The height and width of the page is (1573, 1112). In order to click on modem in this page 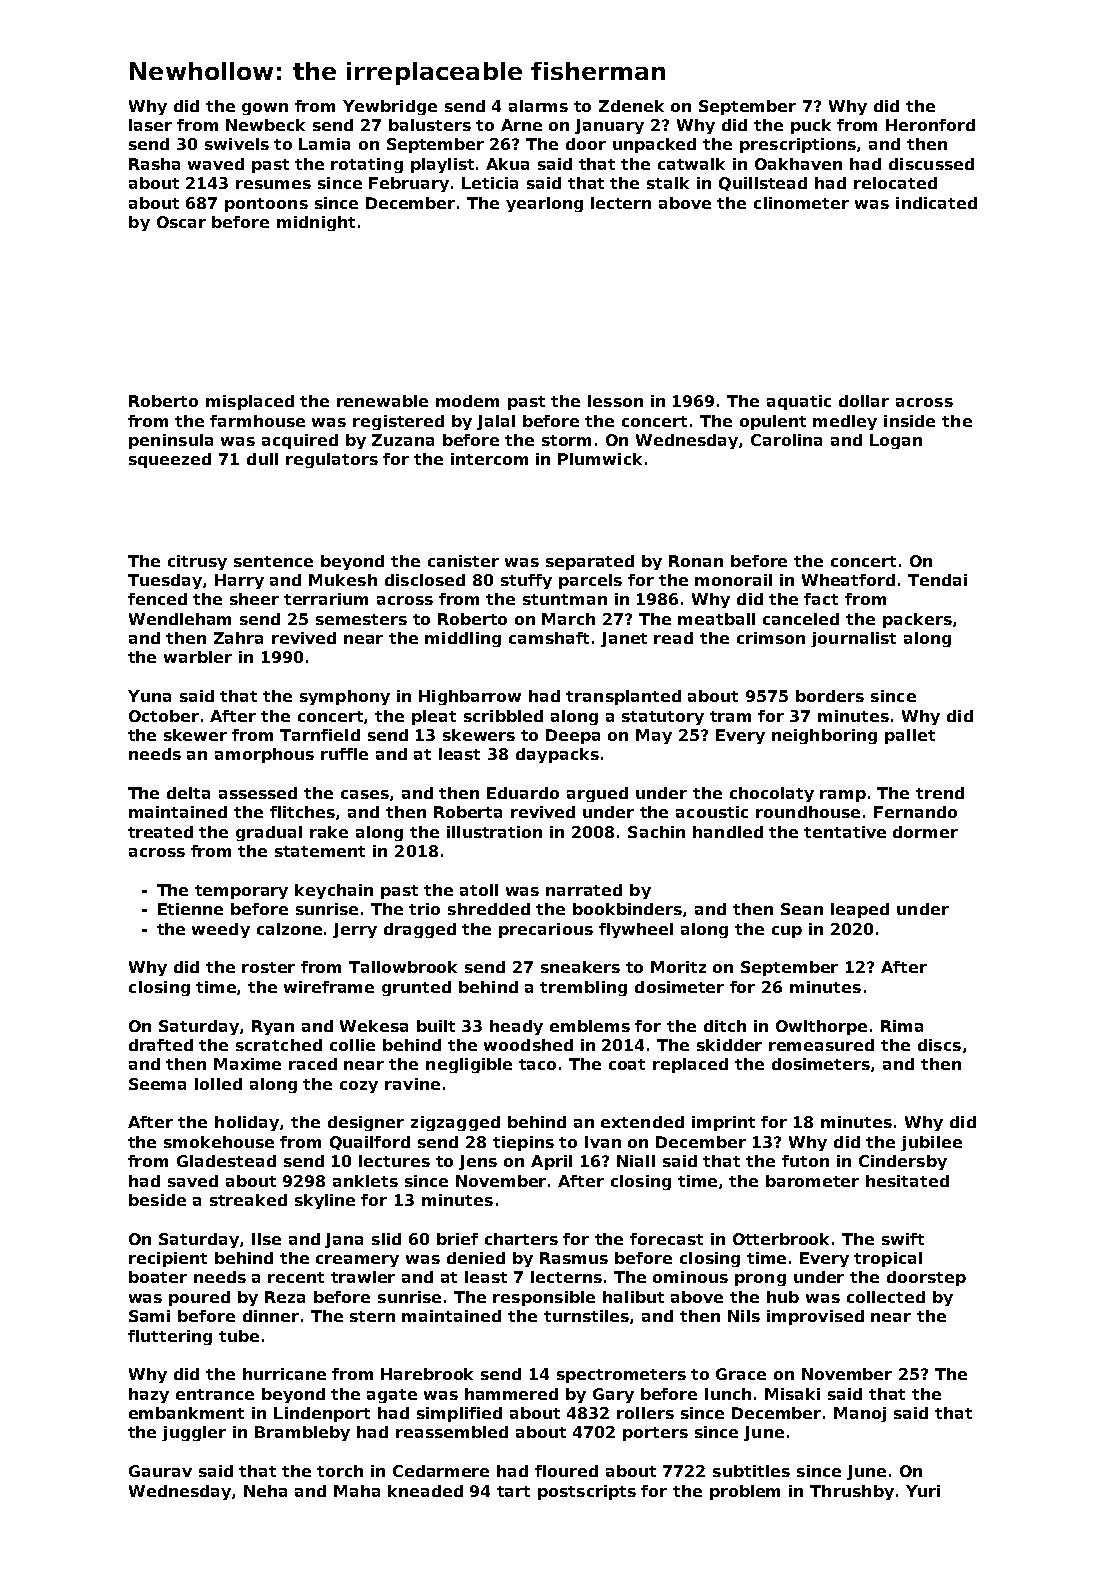, I will do `click(467, 401)`.
